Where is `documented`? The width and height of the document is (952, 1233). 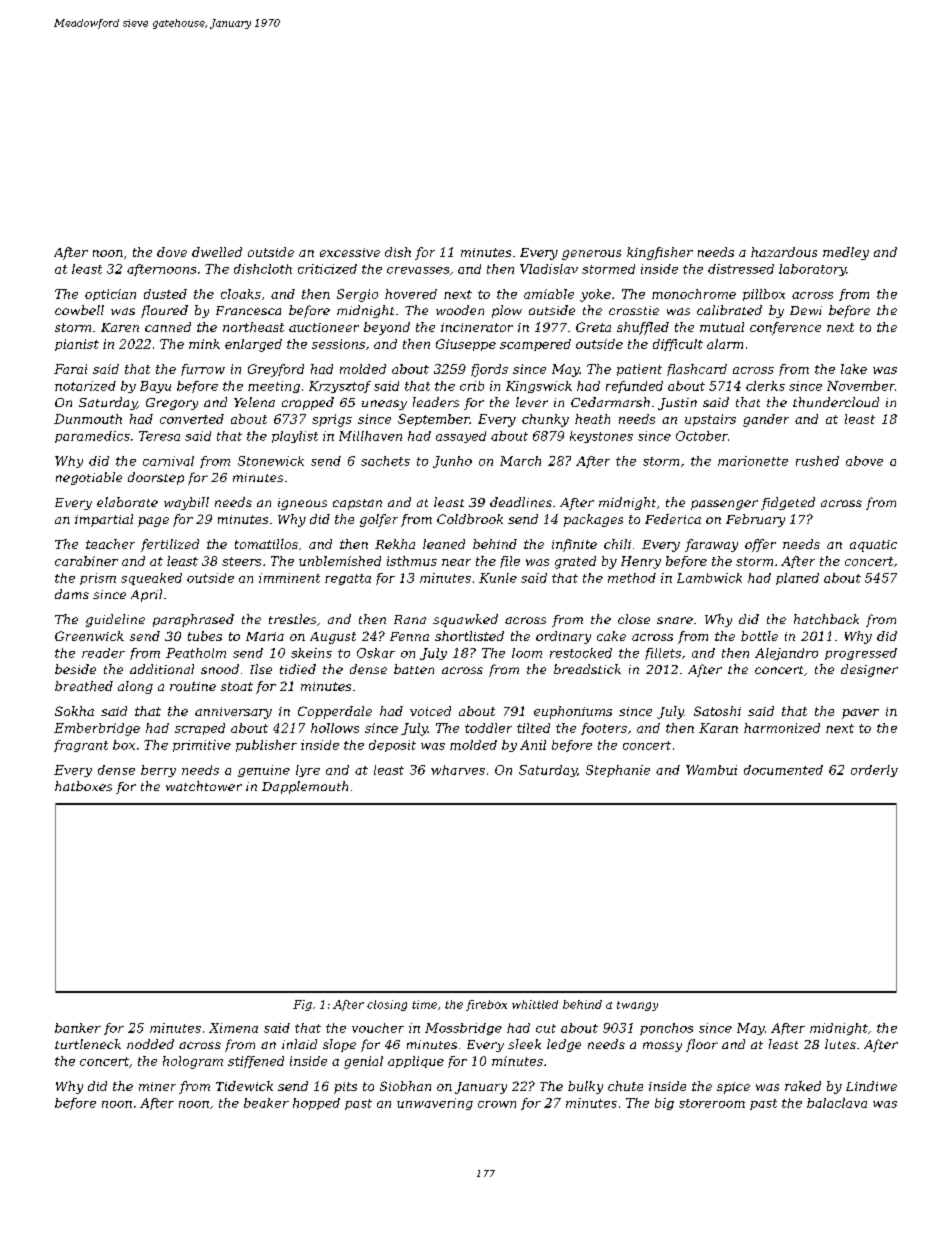 documented is located at coordinates (783, 770).
